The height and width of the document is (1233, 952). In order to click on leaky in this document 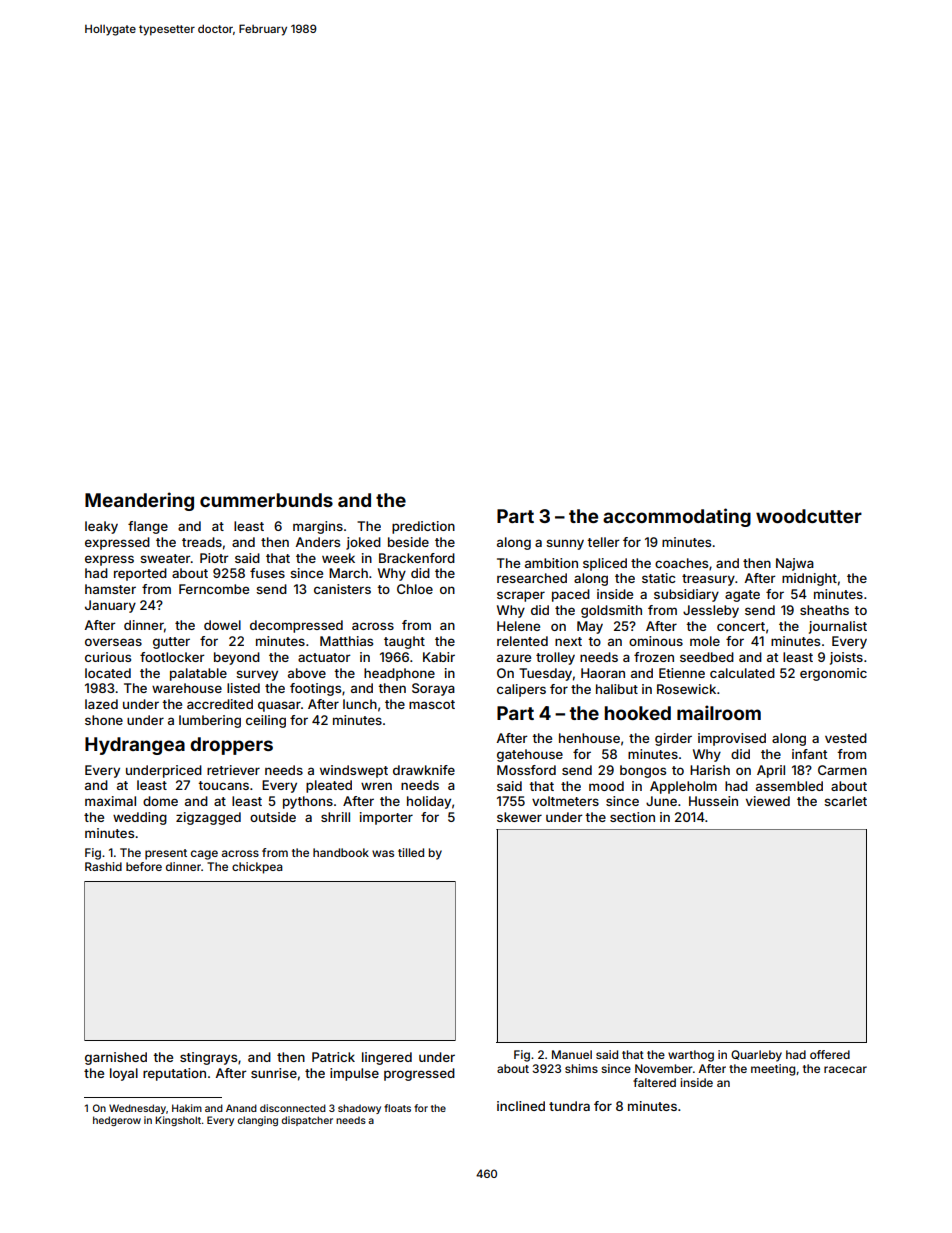, I will do `click(101, 527)`.
